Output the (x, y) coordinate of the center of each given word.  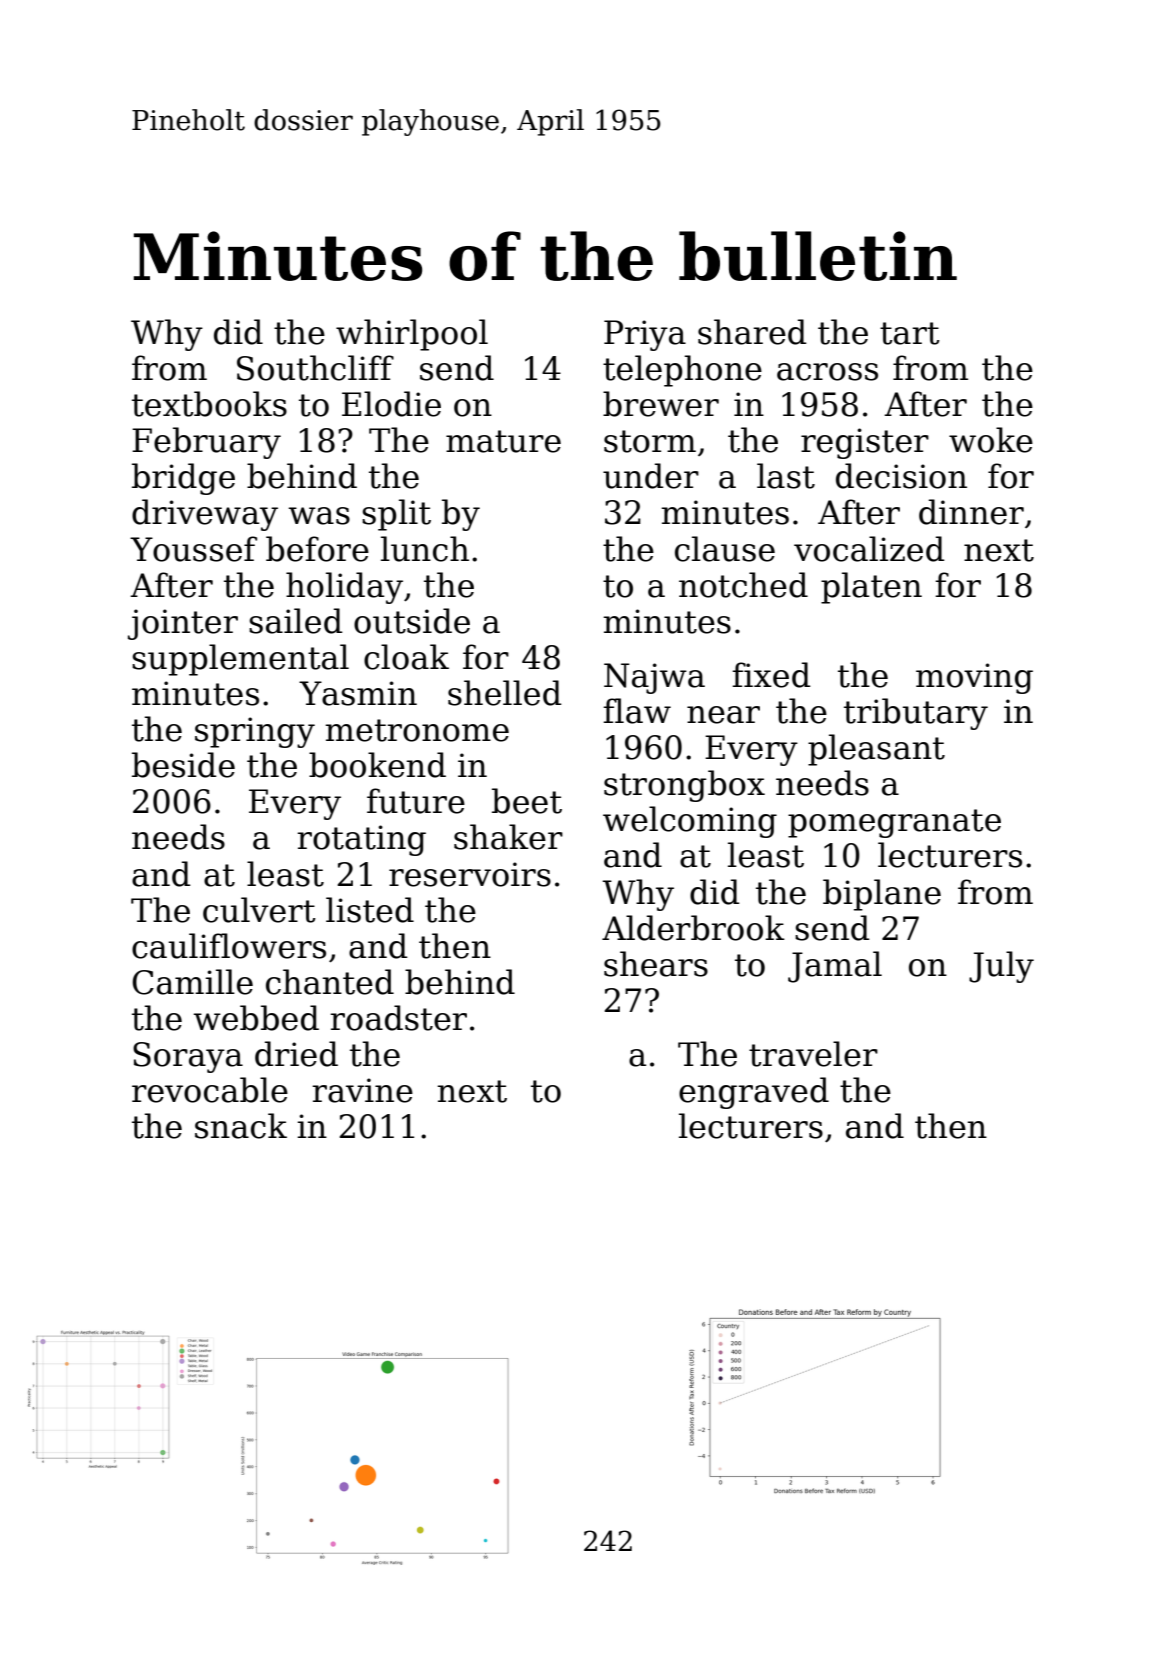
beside (183, 765)
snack (241, 1126)
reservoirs (470, 874)
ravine (362, 1090)
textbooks (209, 404)
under (651, 476)
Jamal (835, 967)
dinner (971, 512)
